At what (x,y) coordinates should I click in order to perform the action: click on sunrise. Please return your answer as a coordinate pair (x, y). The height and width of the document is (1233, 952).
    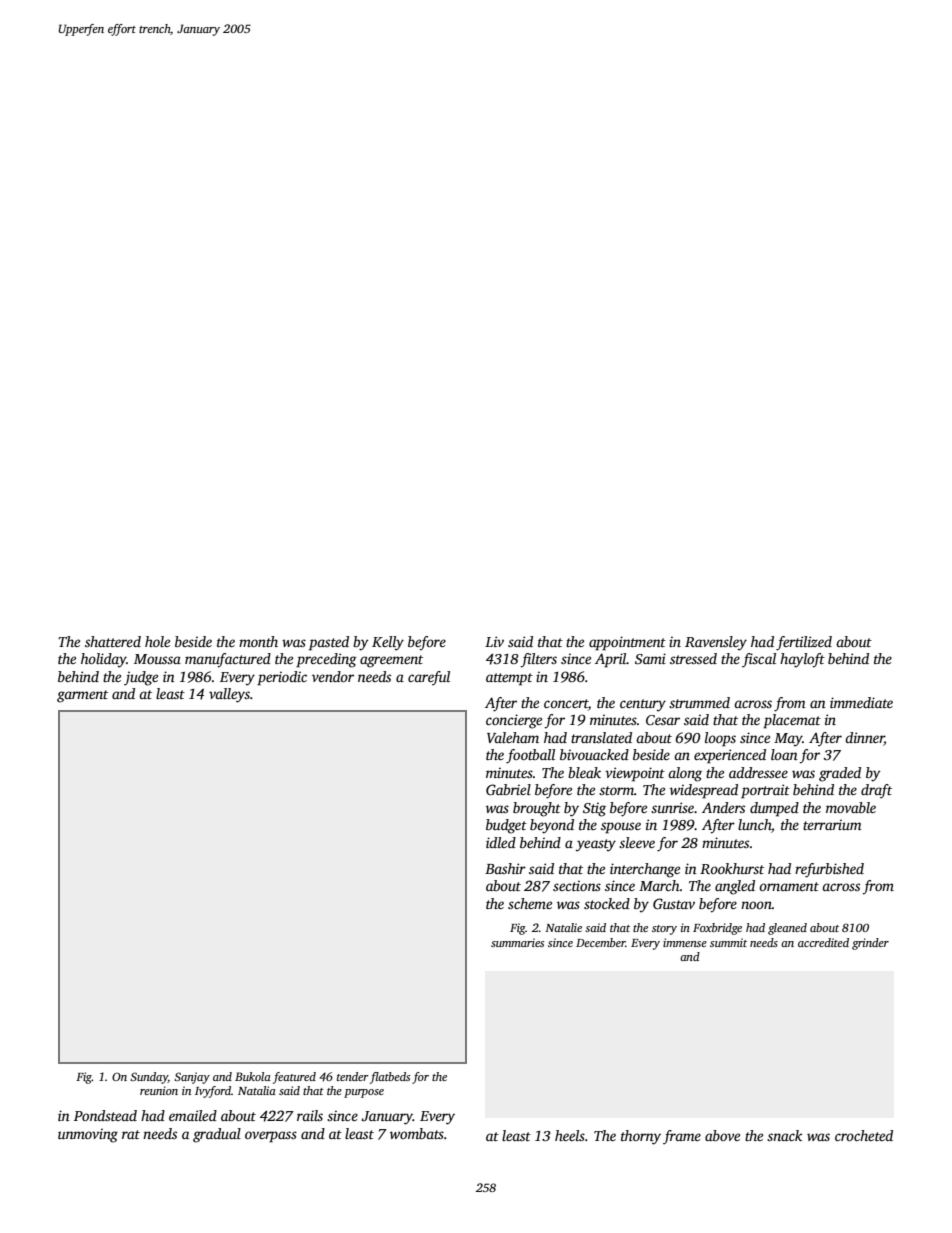
    Looking at the image, I should click on (672, 807).
